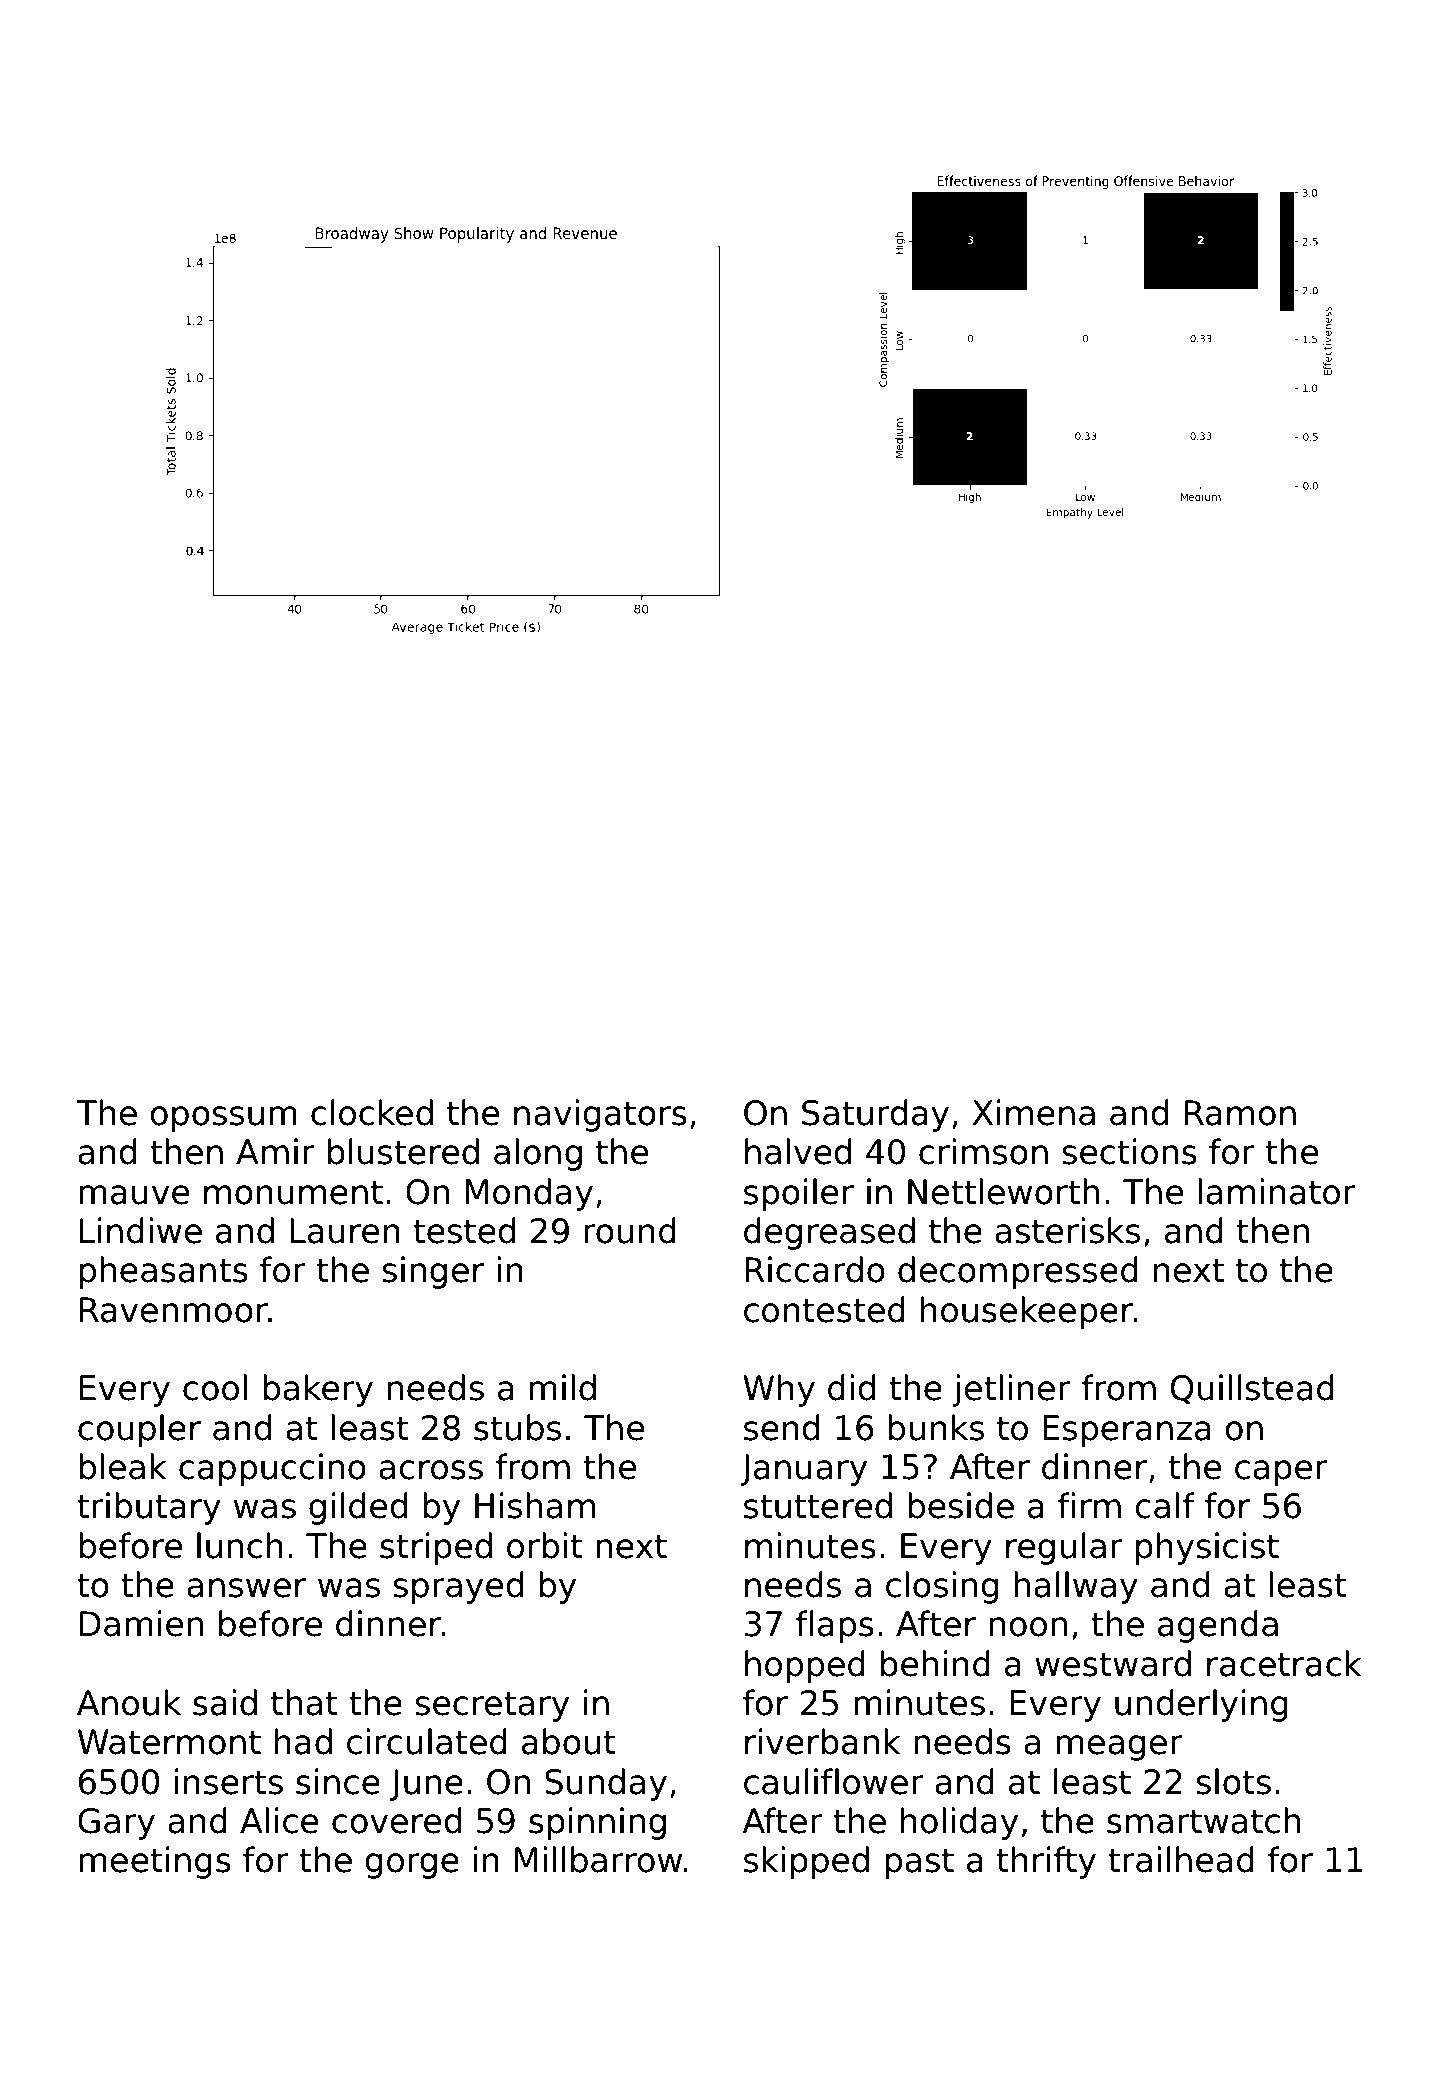 The width and height of the image is (1450, 2100). I want to click on physicist, so click(1207, 1548).
